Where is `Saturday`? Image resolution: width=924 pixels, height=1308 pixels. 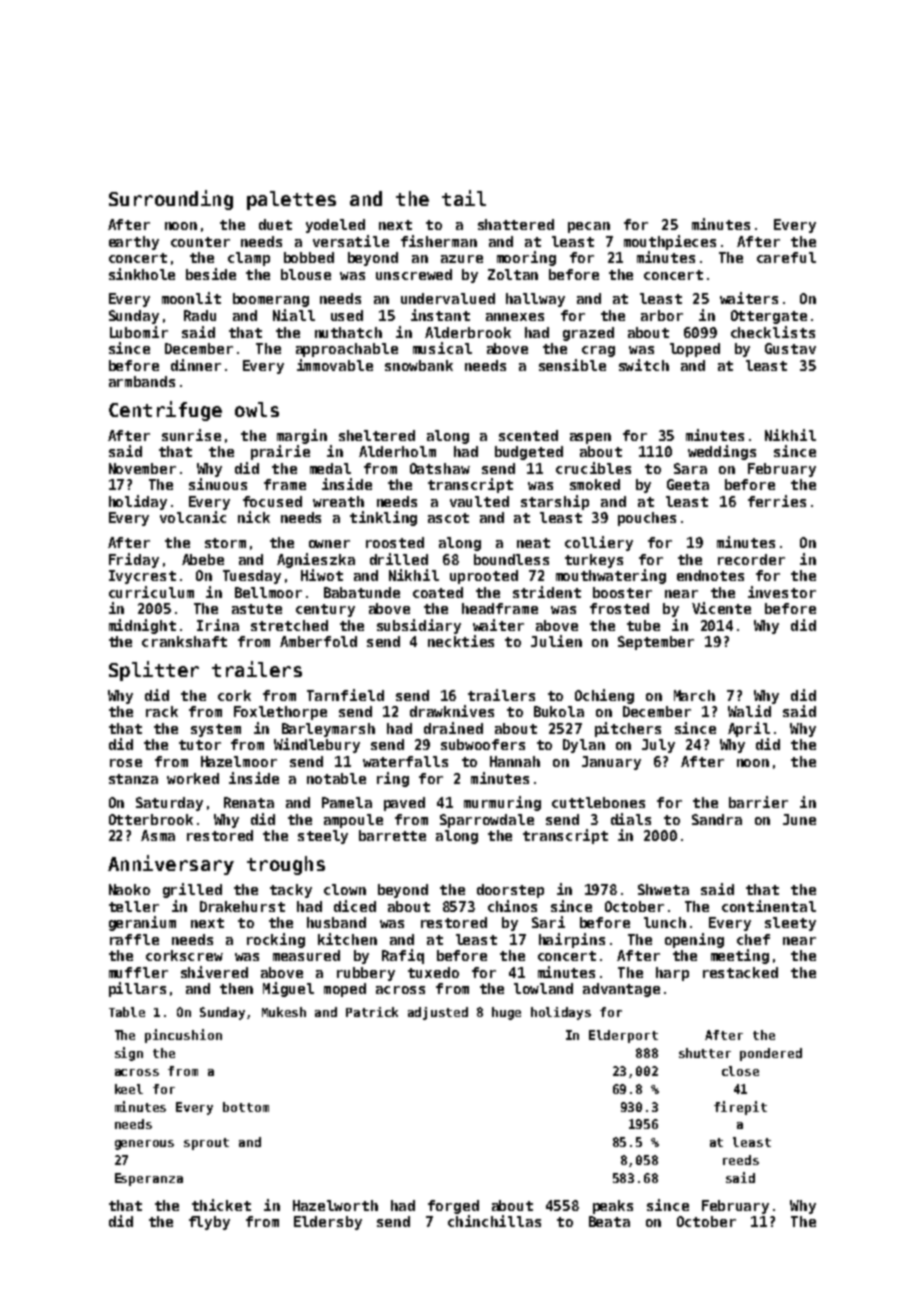
Saturday is located at coordinates (169, 804).
